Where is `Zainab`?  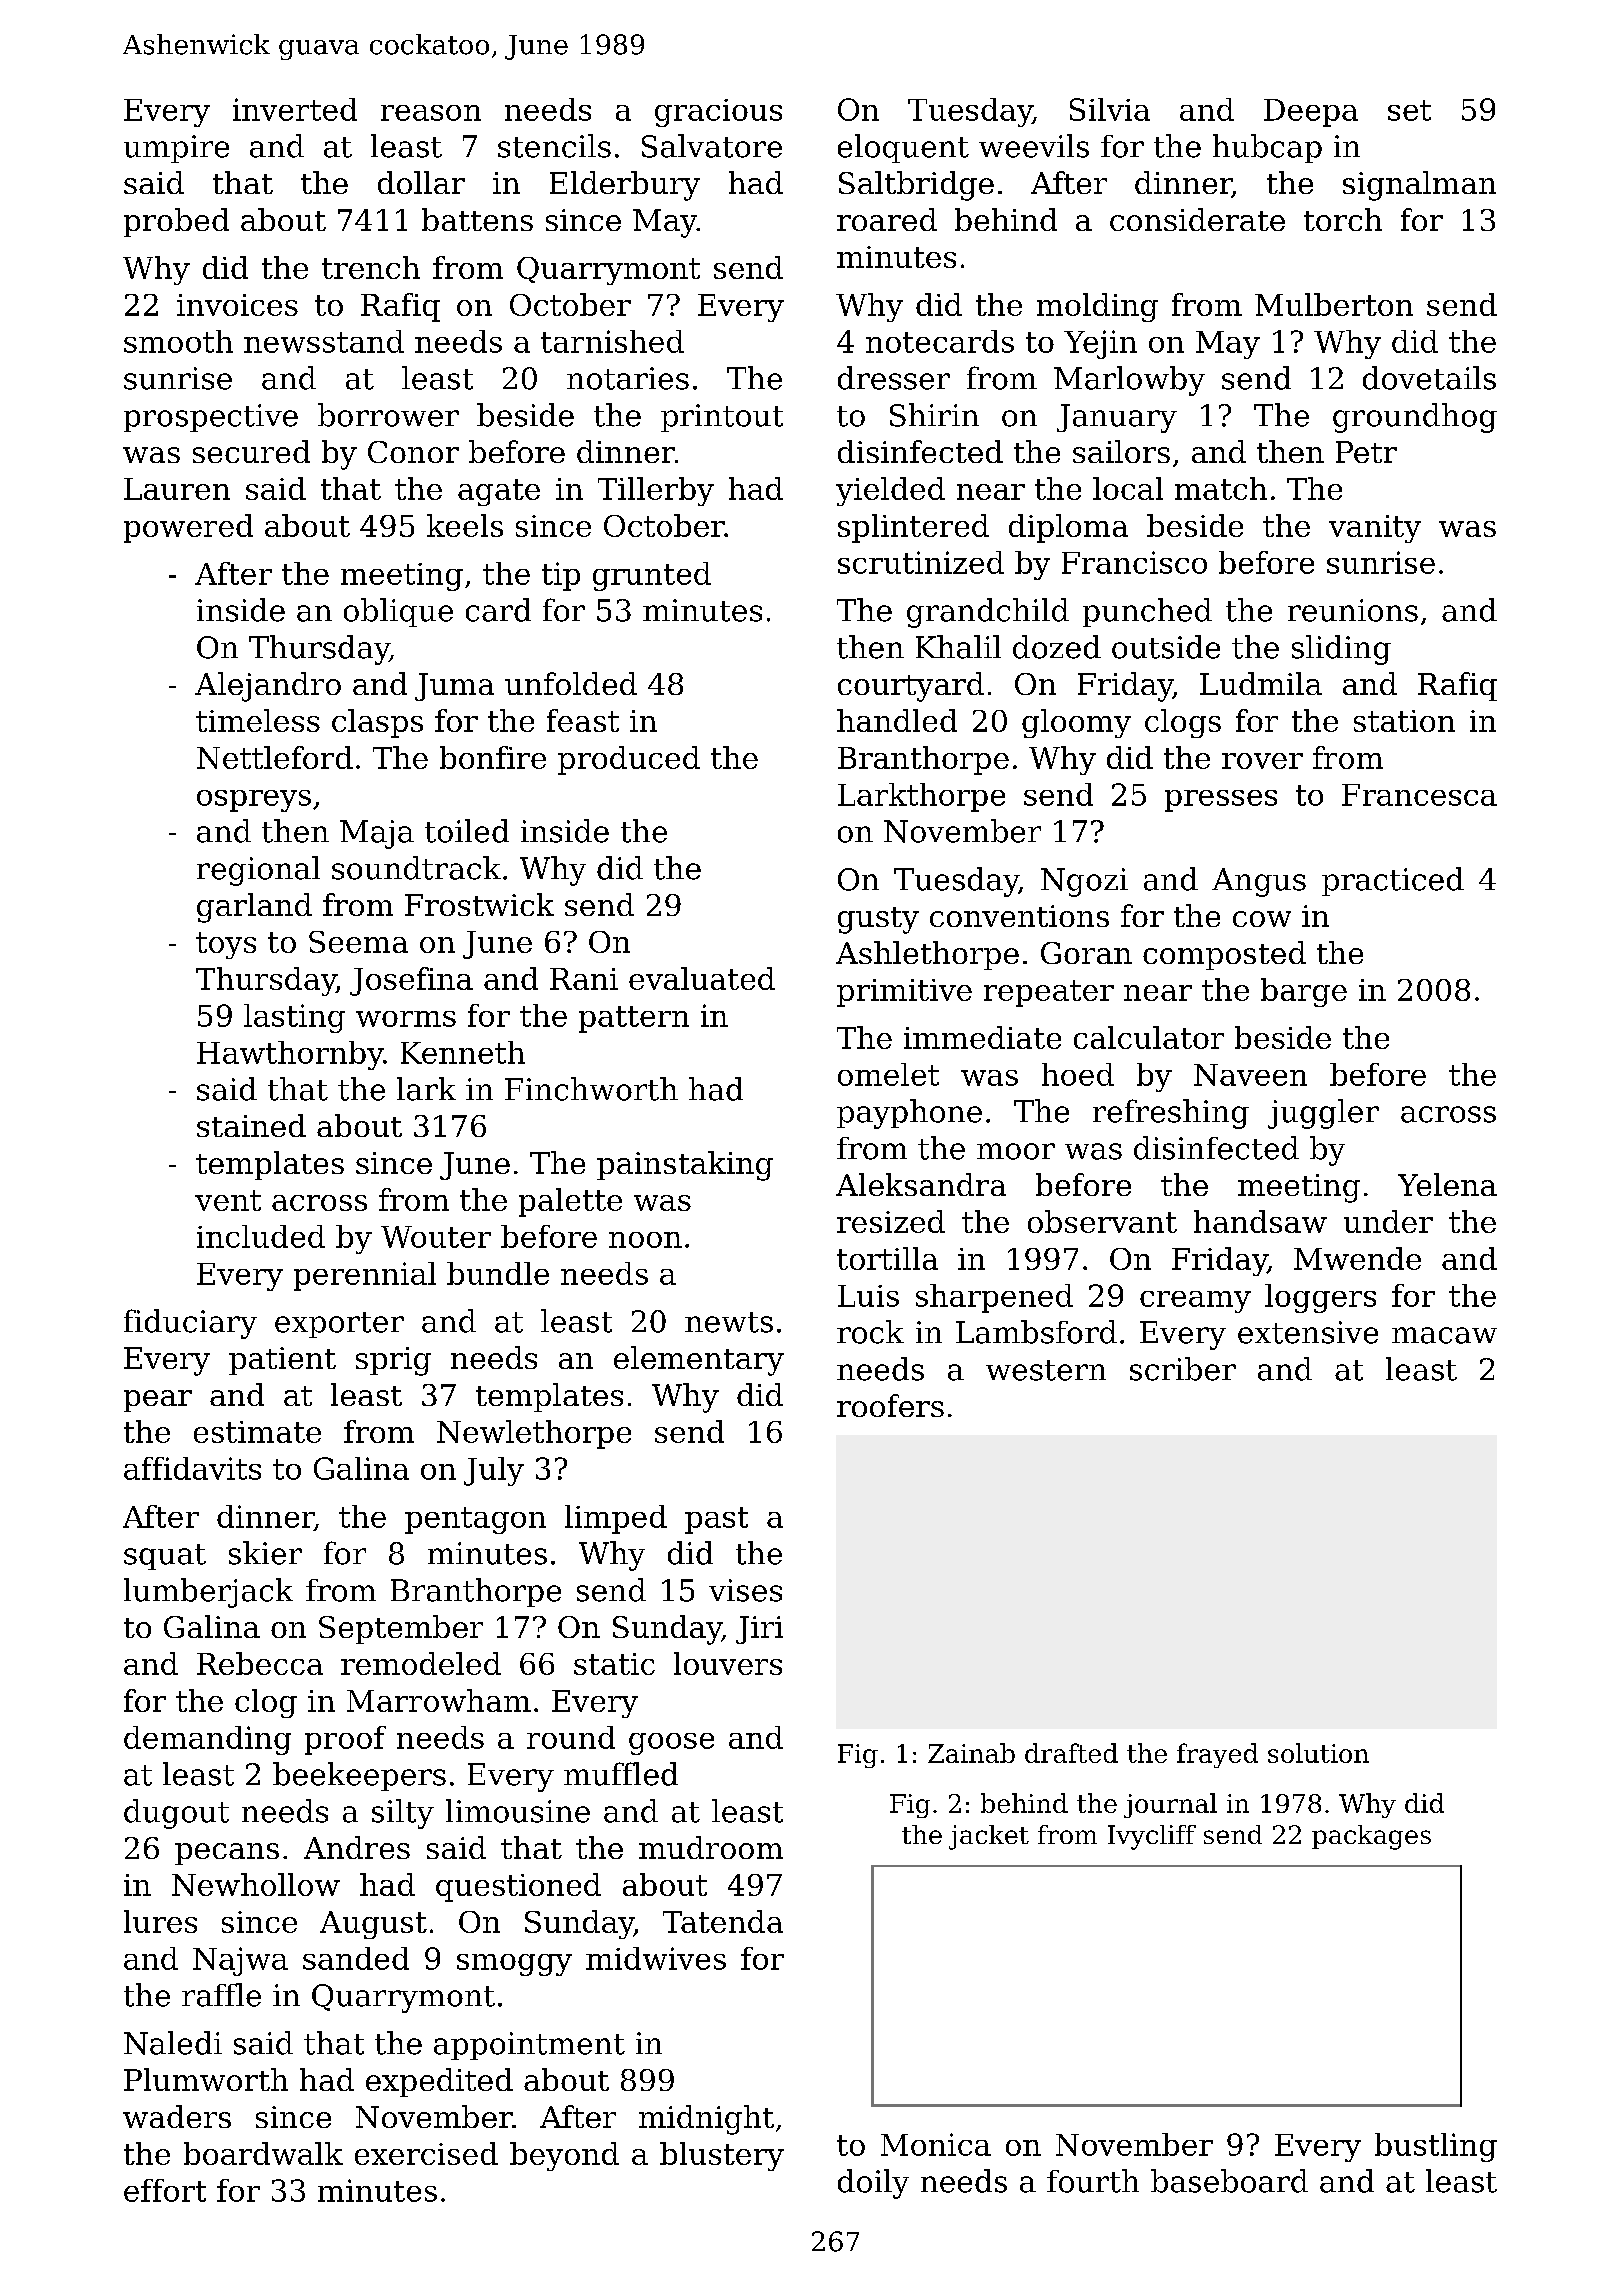
Zainab is located at coordinates (971, 1753).
